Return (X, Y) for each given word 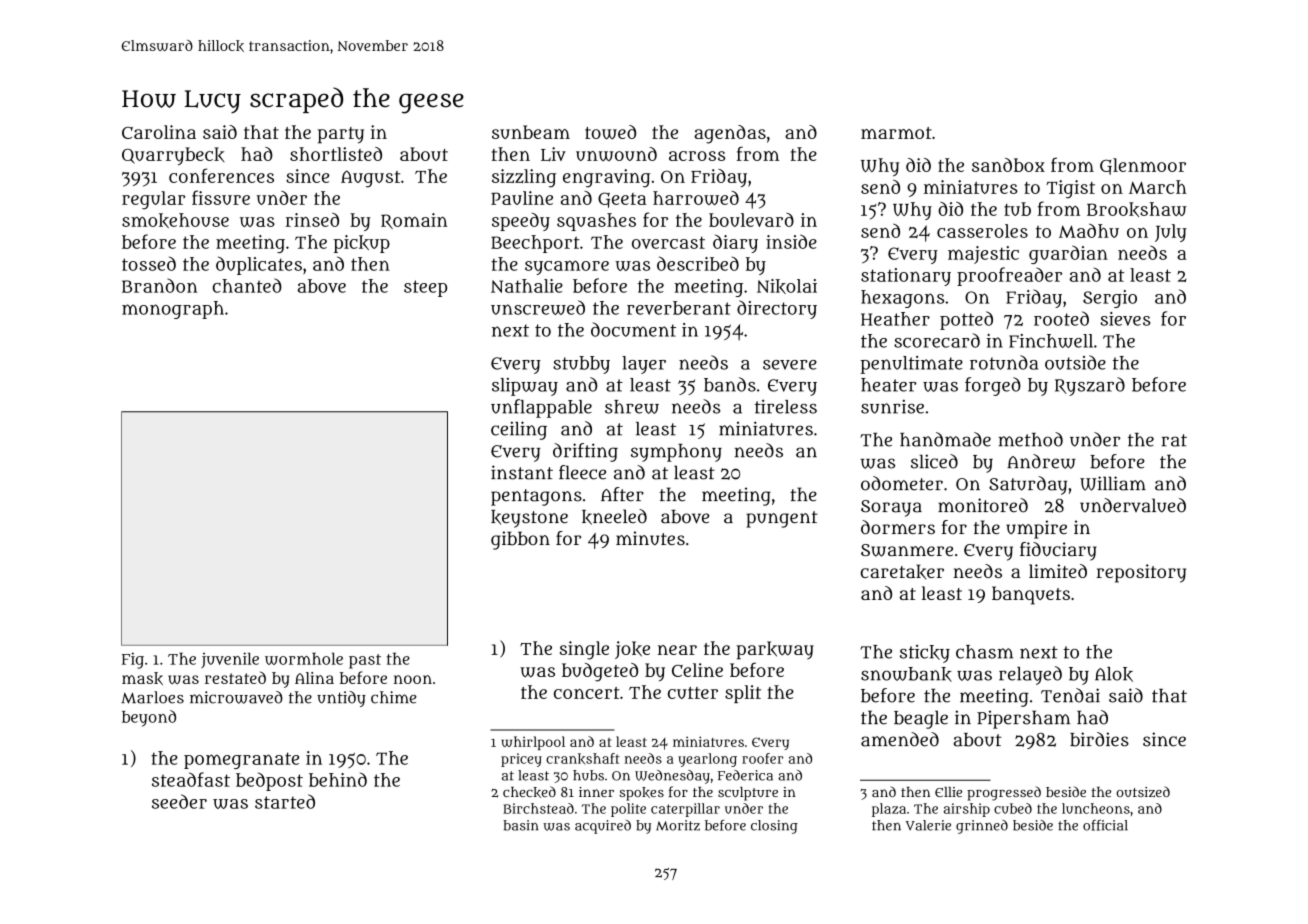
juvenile (230, 660)
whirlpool (533, 743)
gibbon (520, 540)
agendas (730, 134)
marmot (896, 133)
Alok (1114, 674)
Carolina (159, 132)
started (285, 801)
